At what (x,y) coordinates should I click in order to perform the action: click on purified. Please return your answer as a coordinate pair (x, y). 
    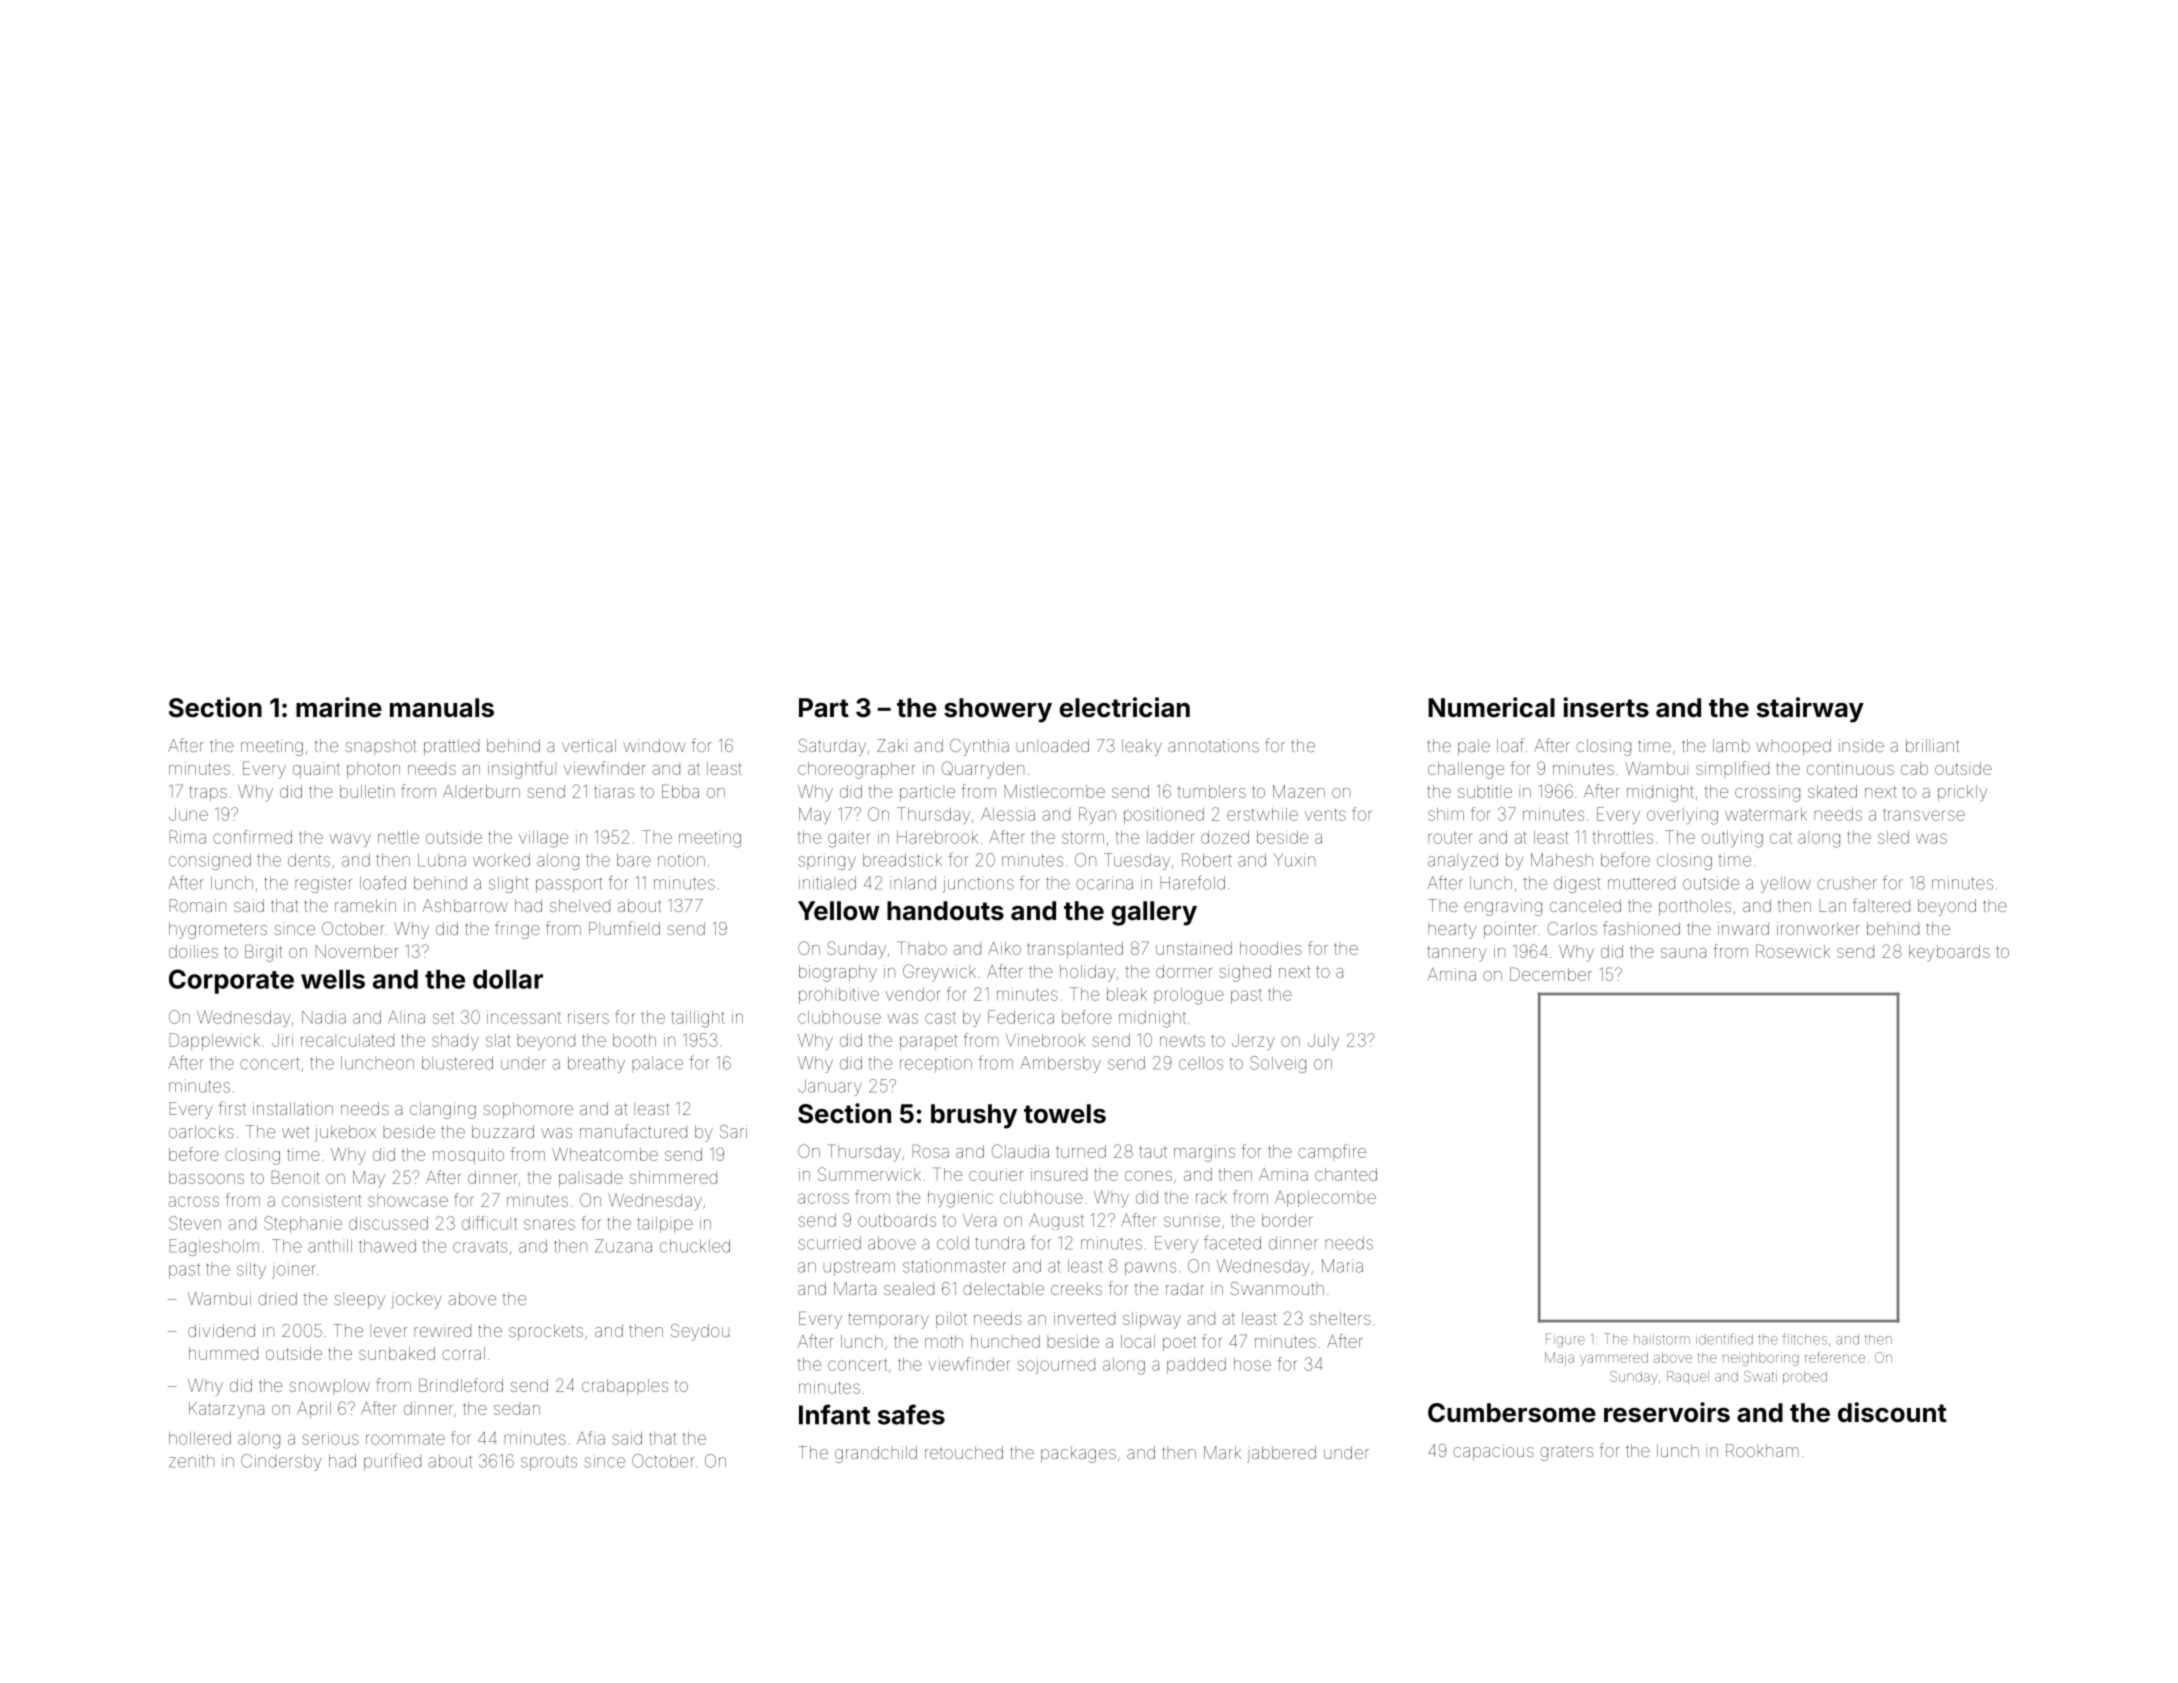
    Looking at the image, I should click on (392, 1462).
